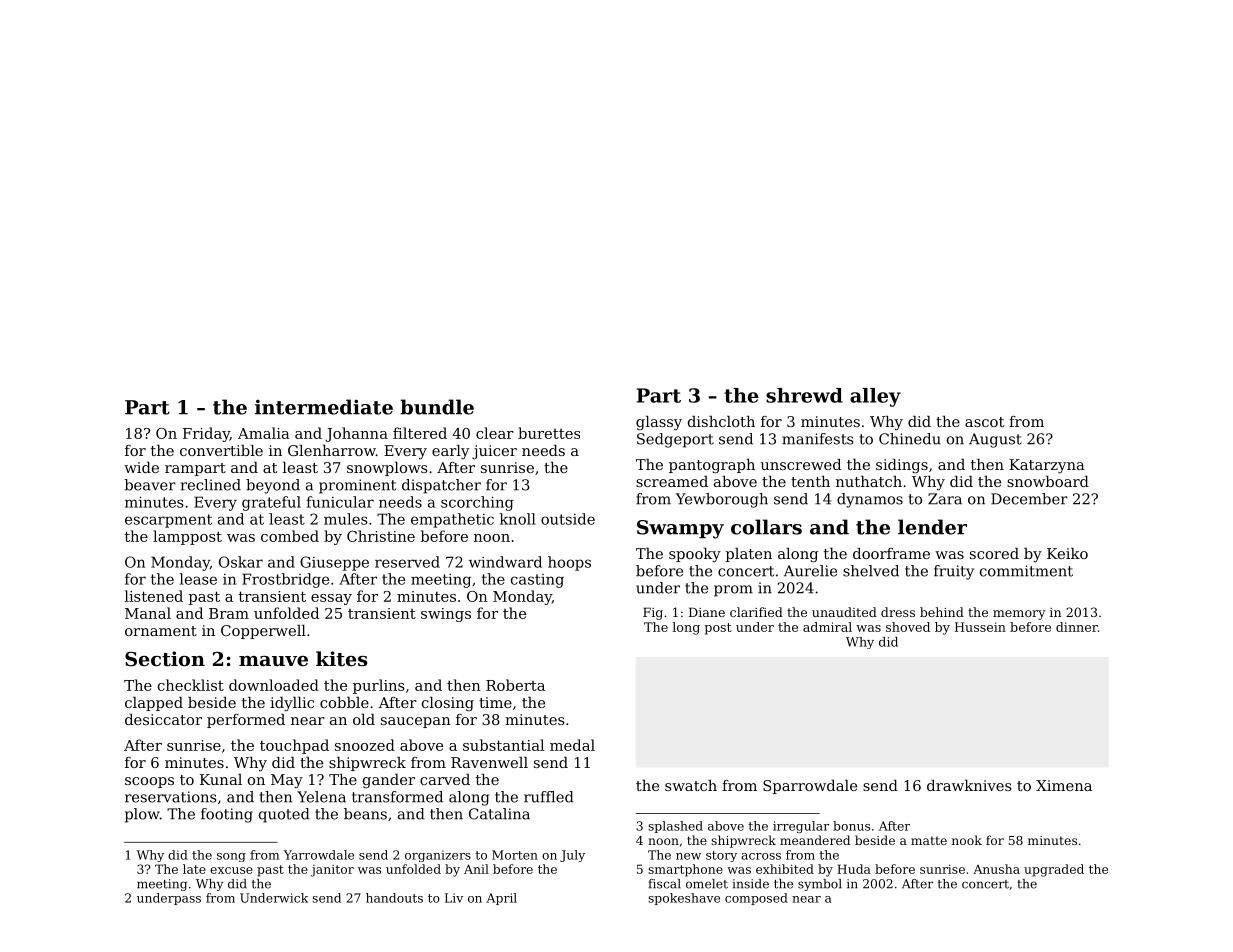  Describe the element at coordinates (515, 685) in the screenshot. I see `Roberta` at that location.
